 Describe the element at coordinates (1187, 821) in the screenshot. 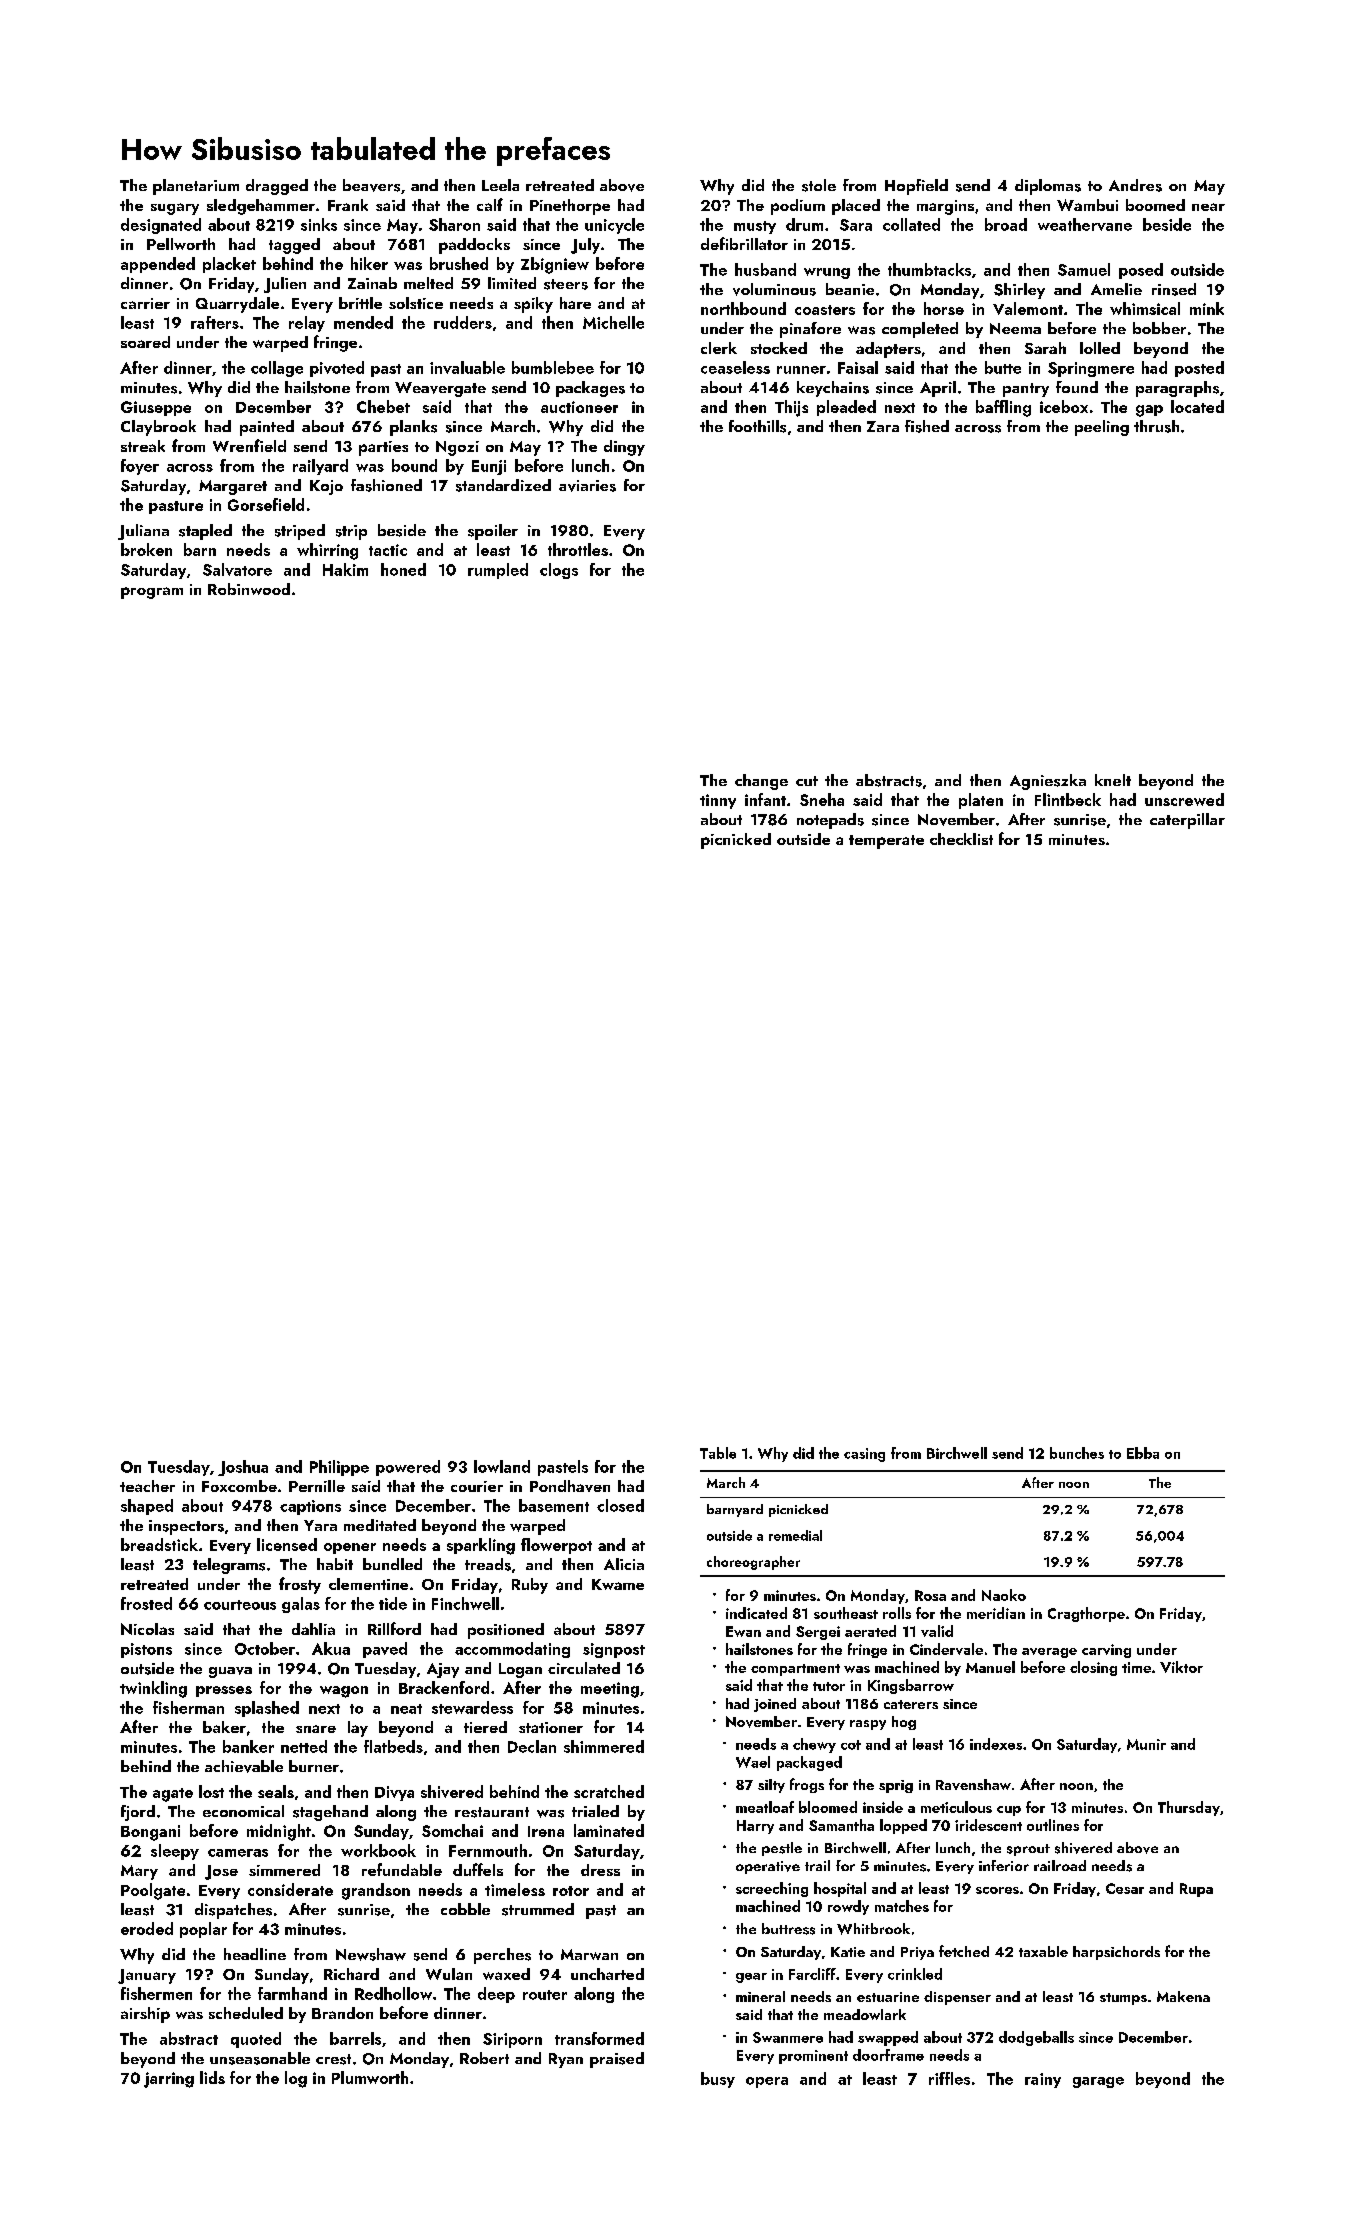

I see `caterpillar` at that location.
